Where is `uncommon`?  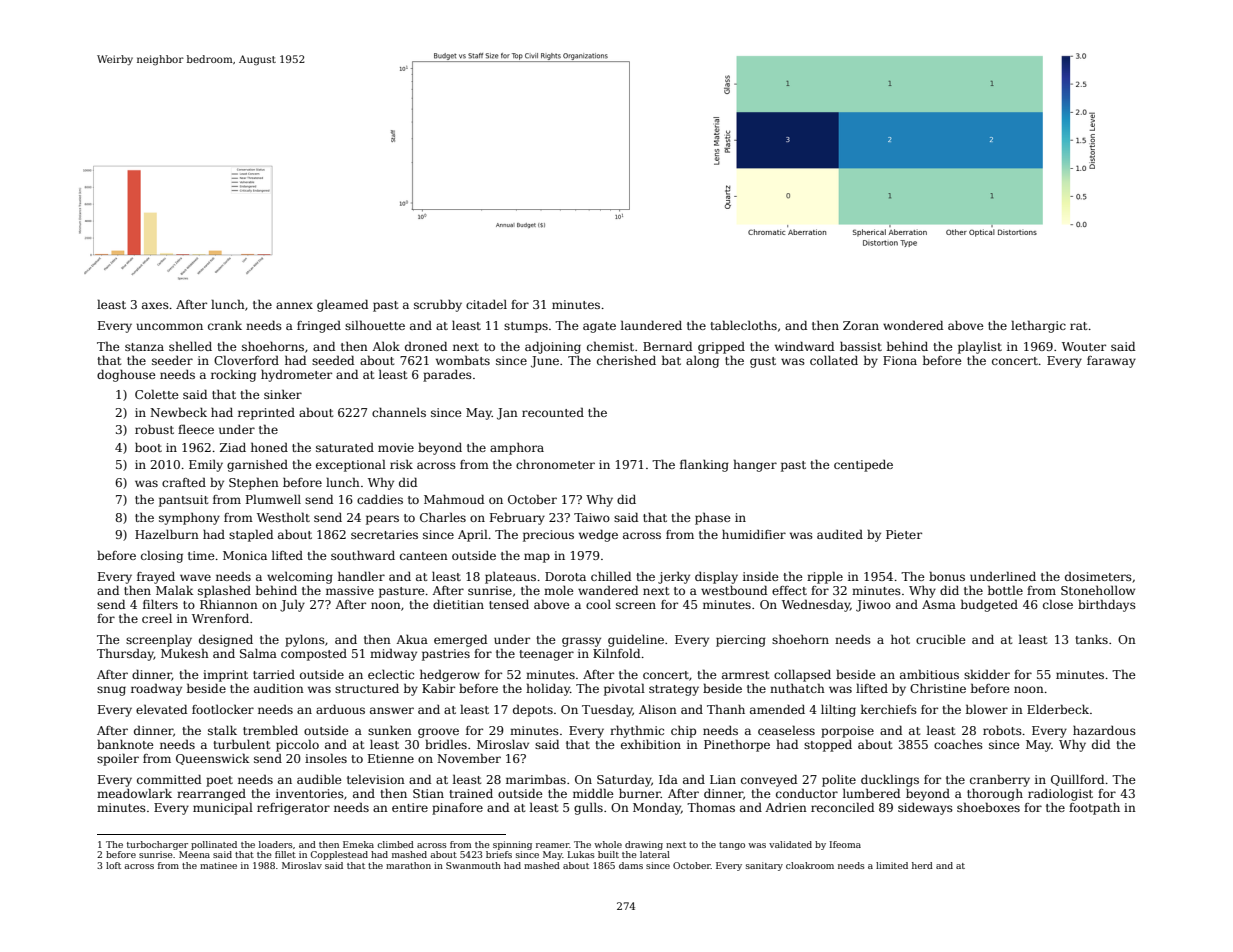
uncommon is located at coordinates (169, 326).
